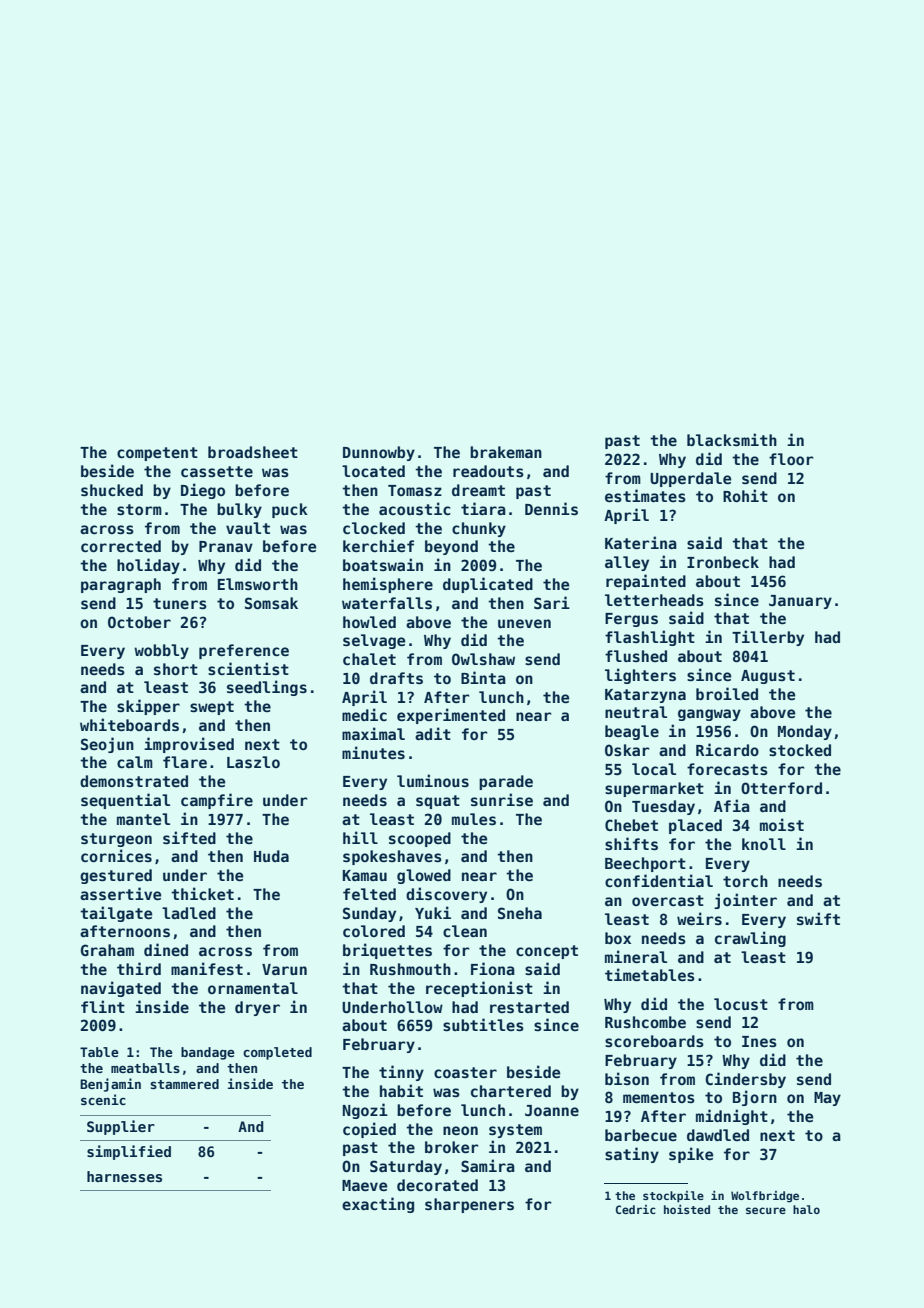 This page has height=1308, width=924. I want to click on stammered, so click(184, 1084).
